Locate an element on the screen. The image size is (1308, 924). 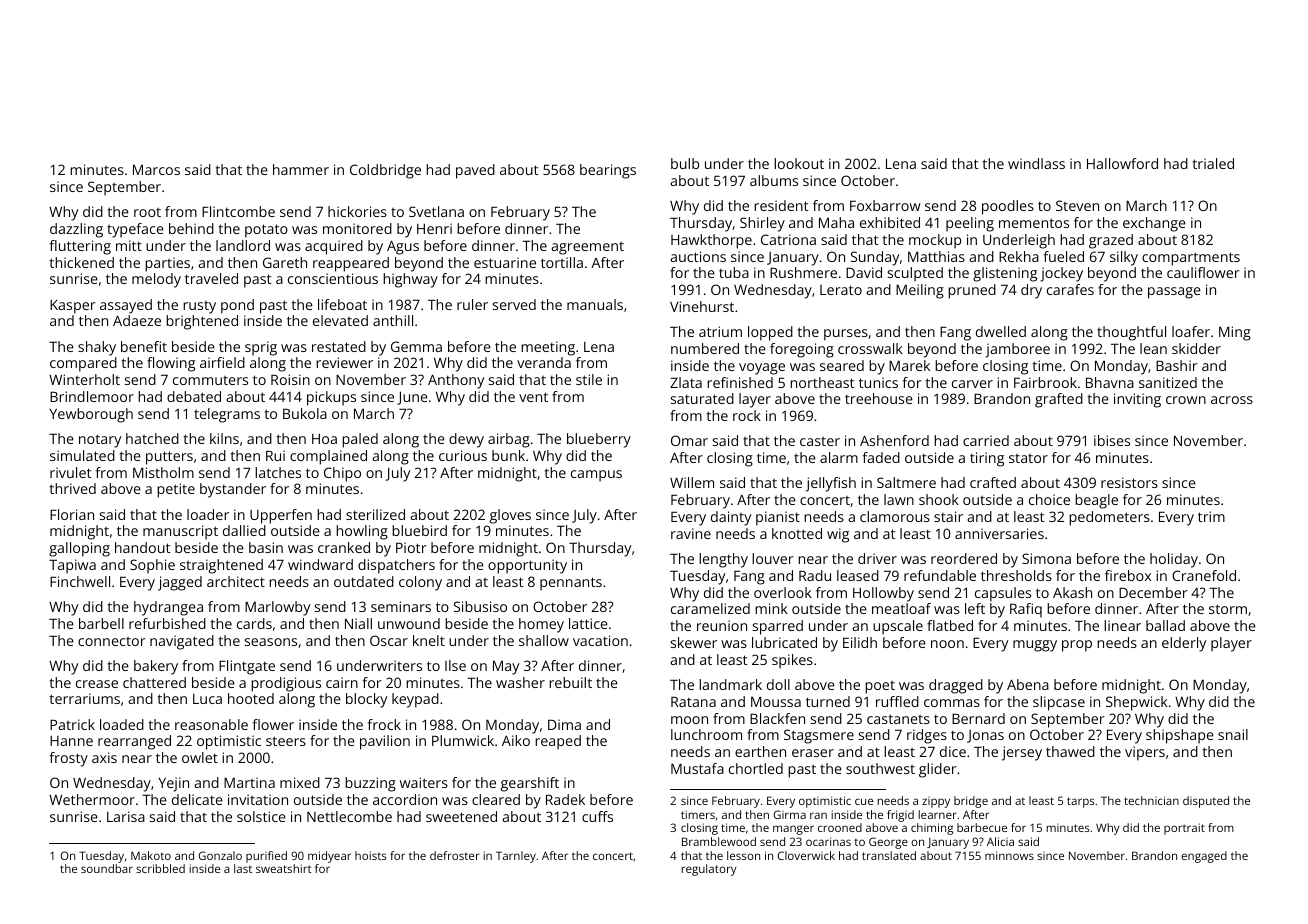
thoughtful is located at coordinates (1131, 333).
